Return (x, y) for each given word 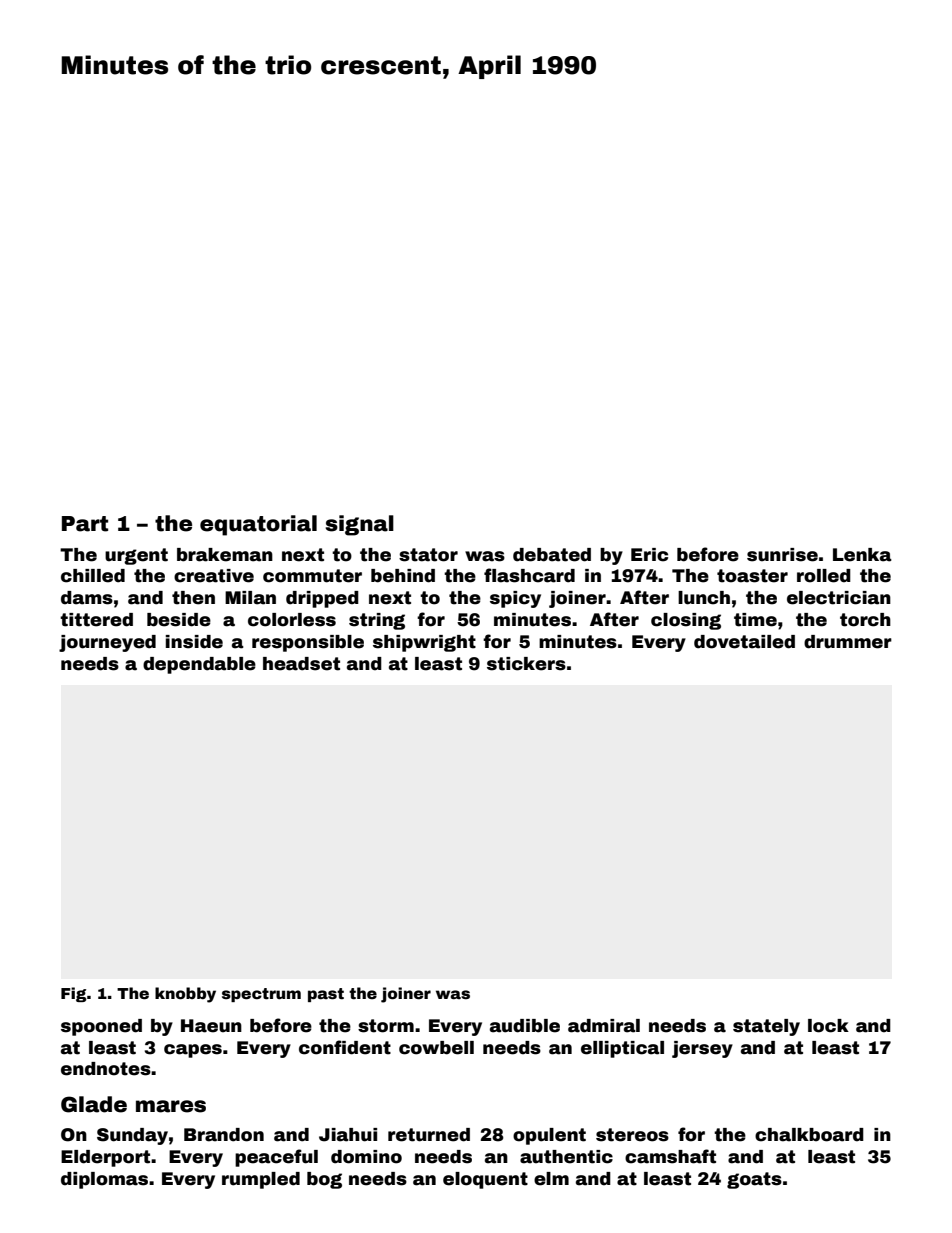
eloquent (485, 1180)
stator (428, 555)
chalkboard (809, 1135)
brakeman (225, 555)
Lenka (862, 555)
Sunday (132, 1136)
